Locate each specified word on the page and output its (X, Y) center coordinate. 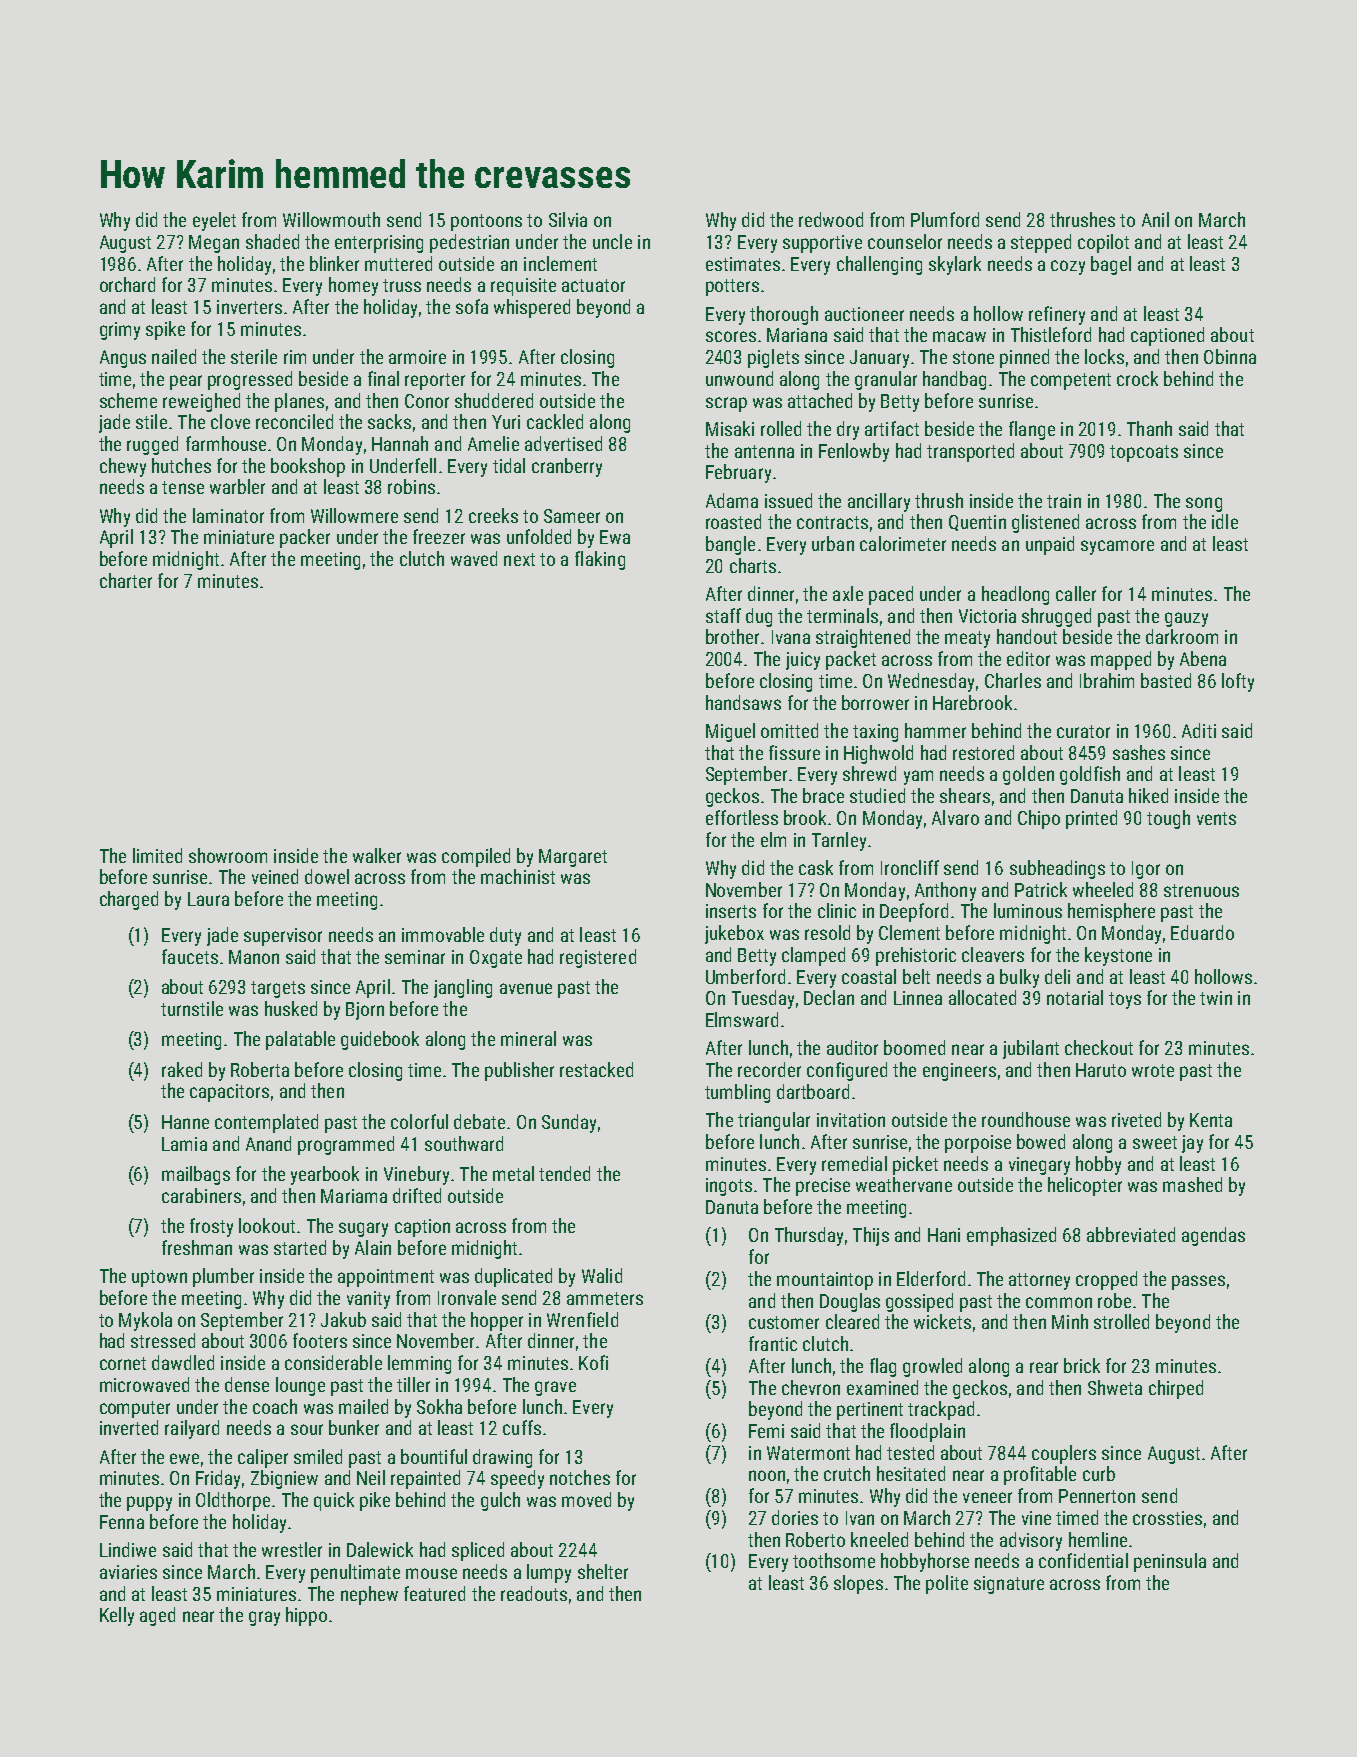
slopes (858, 1584)
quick (334, 1501)
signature (1009, 1585)
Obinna (1230, 356)
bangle (730, 545)
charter (126, 580)
